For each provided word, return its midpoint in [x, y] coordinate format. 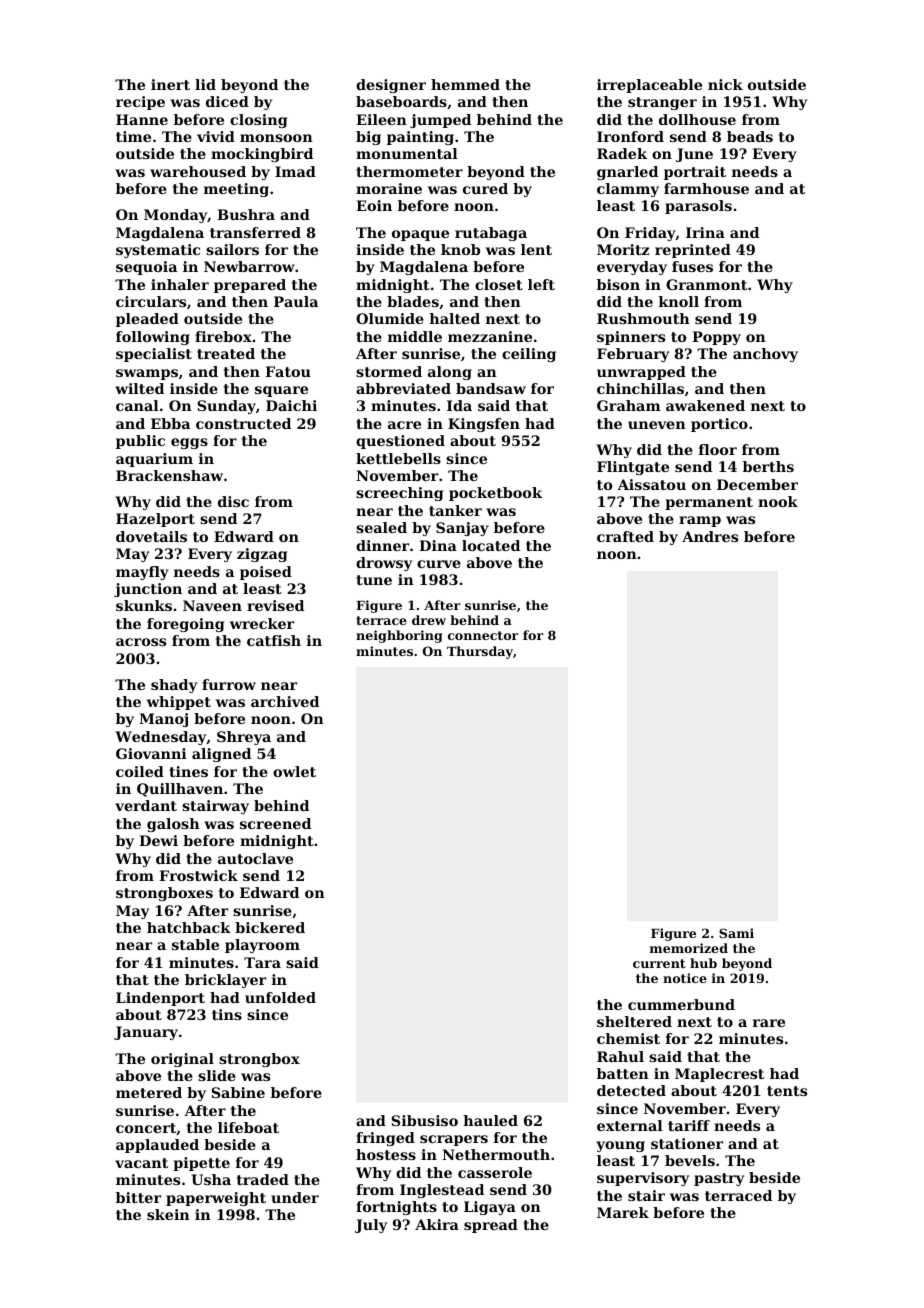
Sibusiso [424, 1120]
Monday [175, 216]
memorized [689, 948]
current [659, 963]
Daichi [291, 405]
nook [778, 501]
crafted [625, 536]
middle [415, 336]
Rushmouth [643, 318]
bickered [270, 927]
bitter [138, 1197]
